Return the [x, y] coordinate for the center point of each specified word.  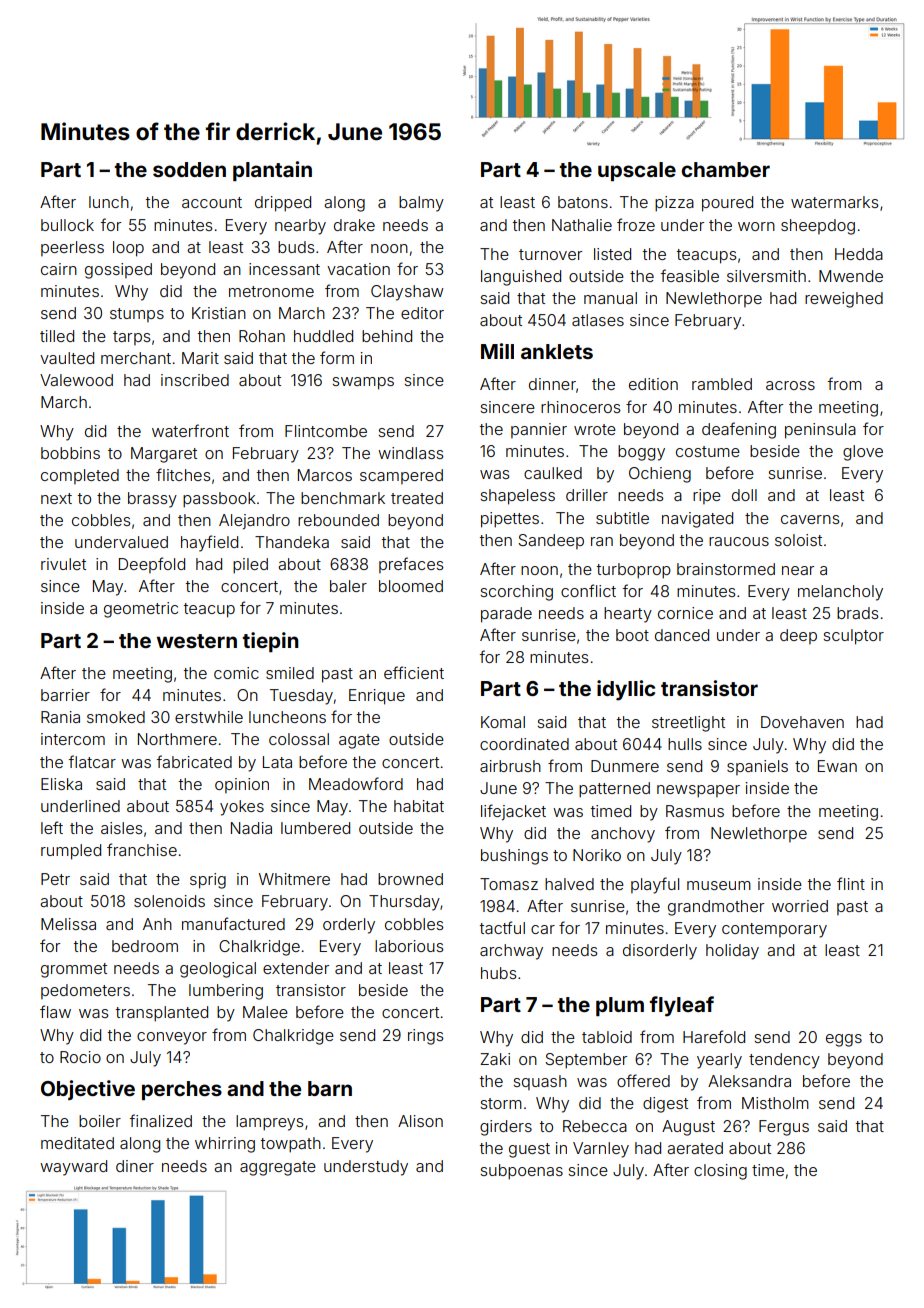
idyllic [626, 690]
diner [135, 1166]
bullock [67, 225]
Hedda [859, 254]
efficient [414, 672]
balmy [421, 204]
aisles [121, 828]
